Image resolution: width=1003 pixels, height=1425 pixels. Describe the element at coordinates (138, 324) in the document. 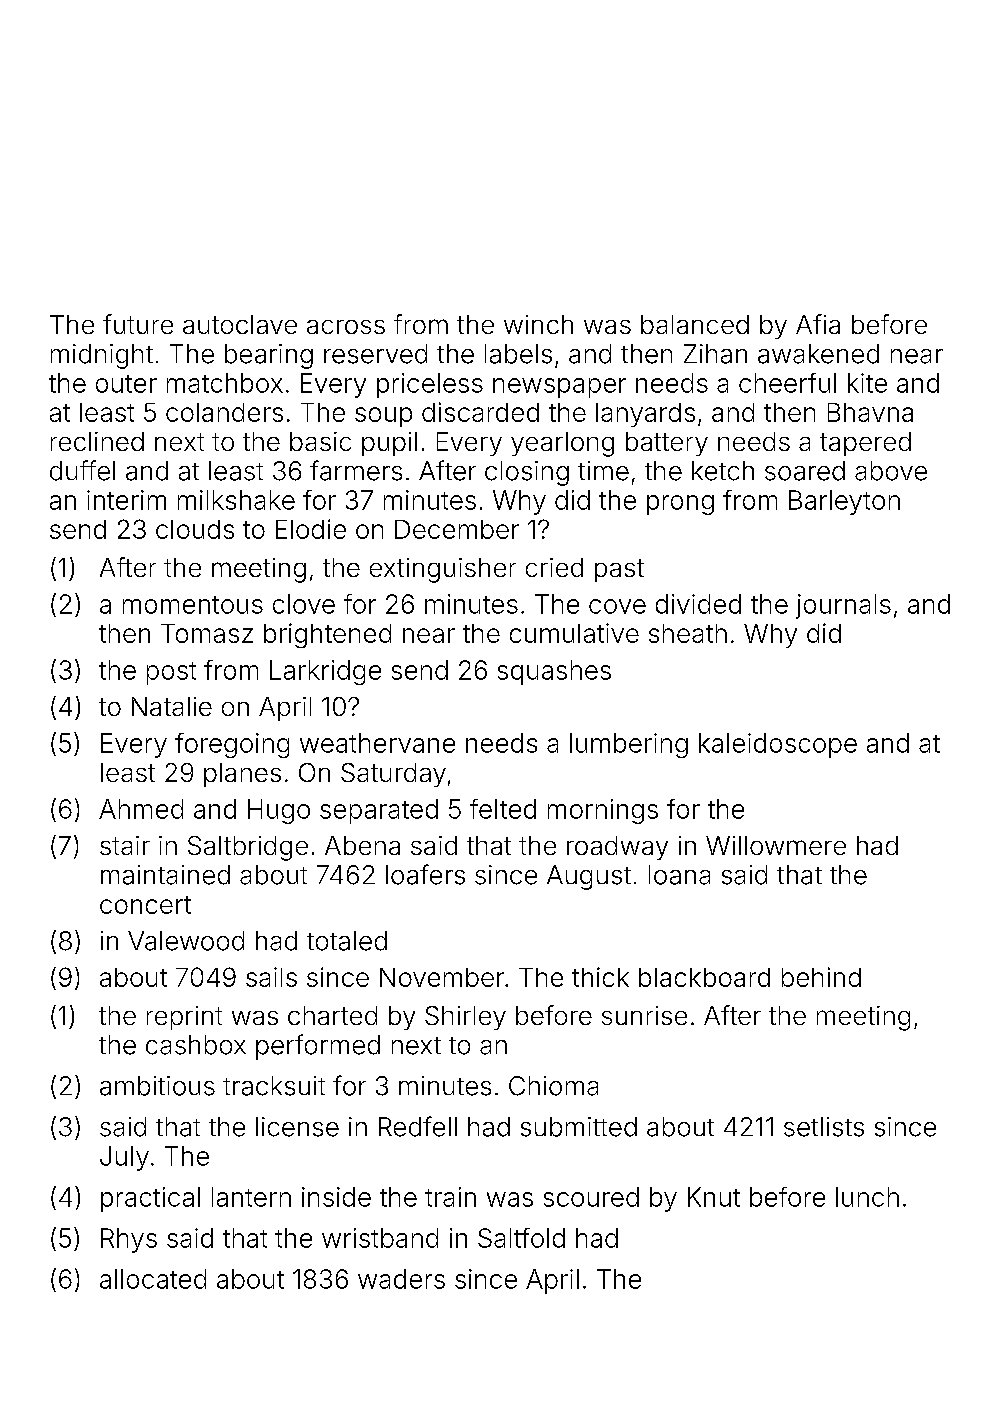

I see `future` at that location.
